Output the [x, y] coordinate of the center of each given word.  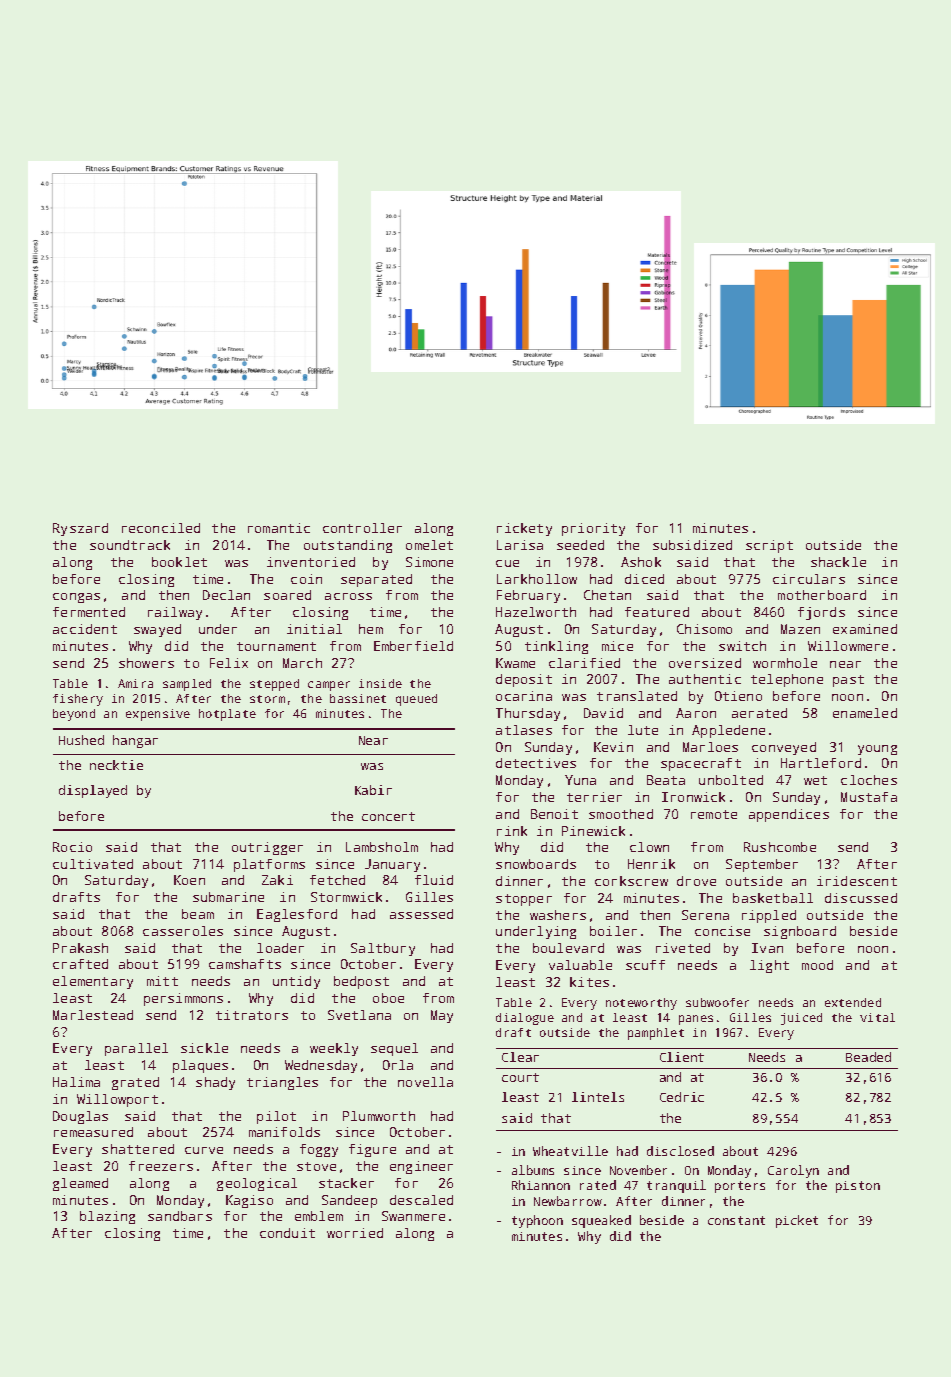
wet [815, 780]
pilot [276, 1117]
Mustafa [869, 797]
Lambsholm [382, 847]
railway [175, 613]
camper [329, 686]
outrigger [267, 848]
